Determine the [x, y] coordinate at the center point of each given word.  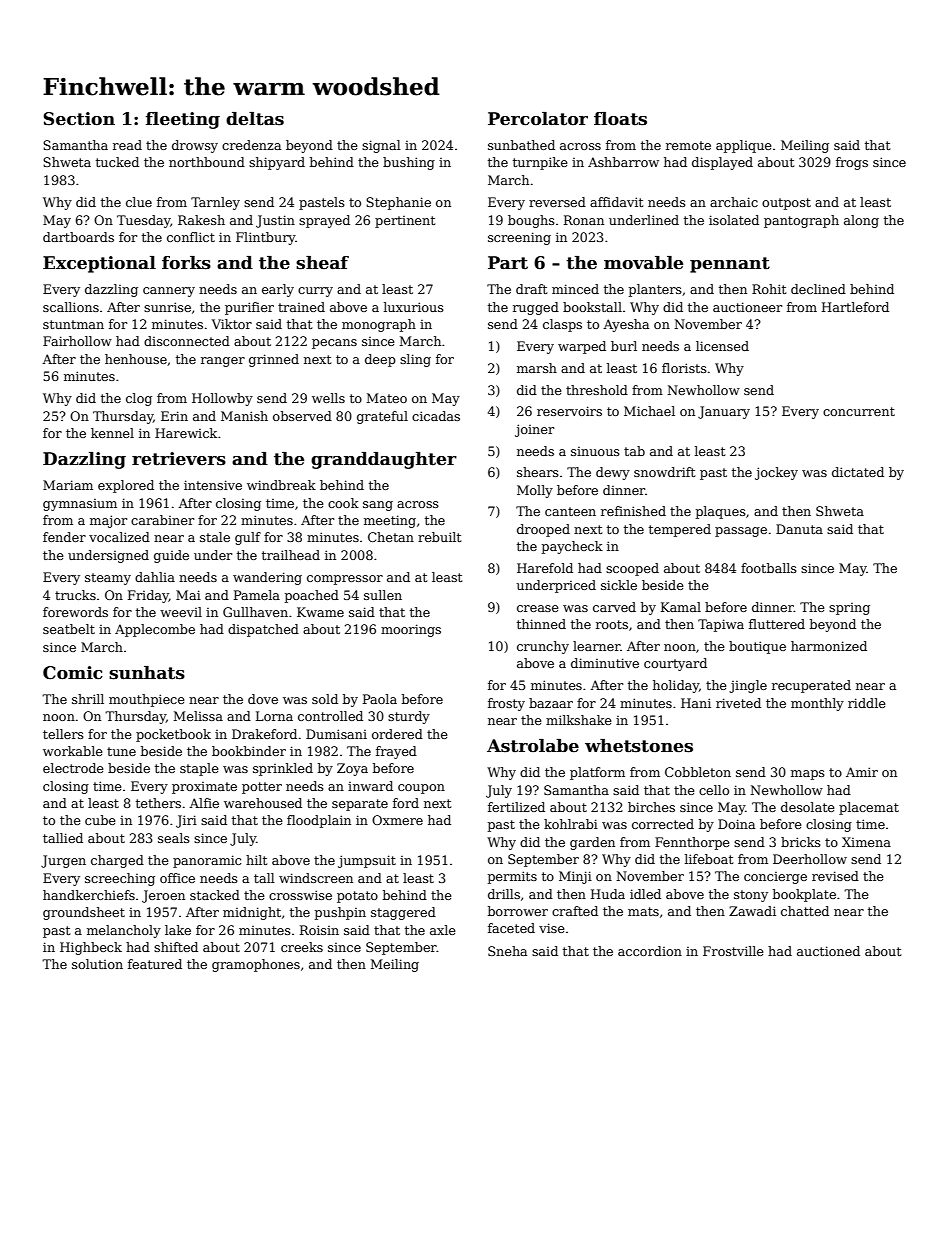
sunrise [167, 307]
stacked [215, 895]
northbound [207, 162]
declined [818, 289]
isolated [734, 220]
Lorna [274, 716]
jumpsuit [367, 861]
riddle [867, 703]
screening [519, 238]
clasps [562, 325]
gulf [248, 538]
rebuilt [439, 537]
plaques [721, 512]
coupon [421, 789]
